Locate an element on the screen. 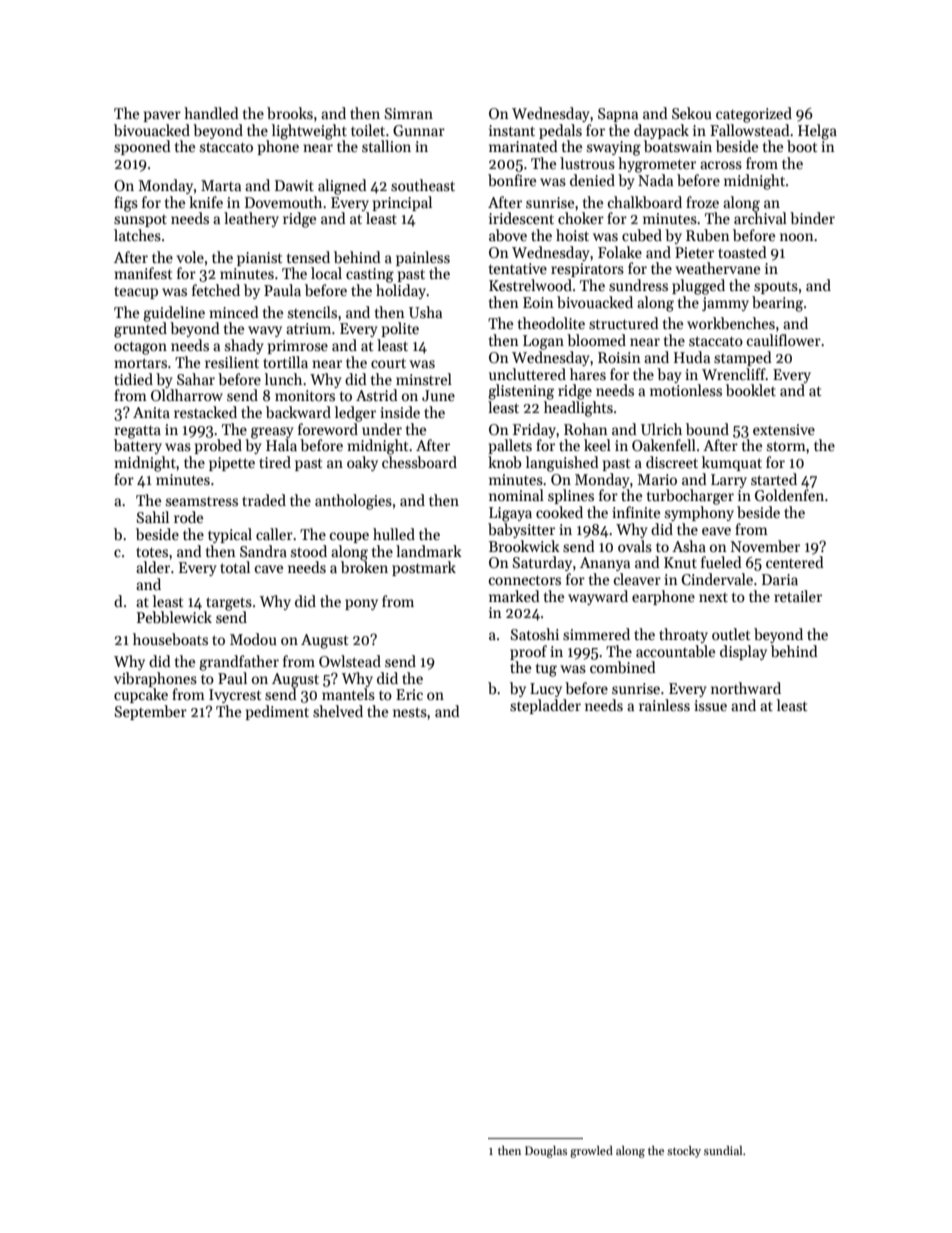 This screenshot has height=1233, width=952. Simran is located at coordinates (409, 113).
